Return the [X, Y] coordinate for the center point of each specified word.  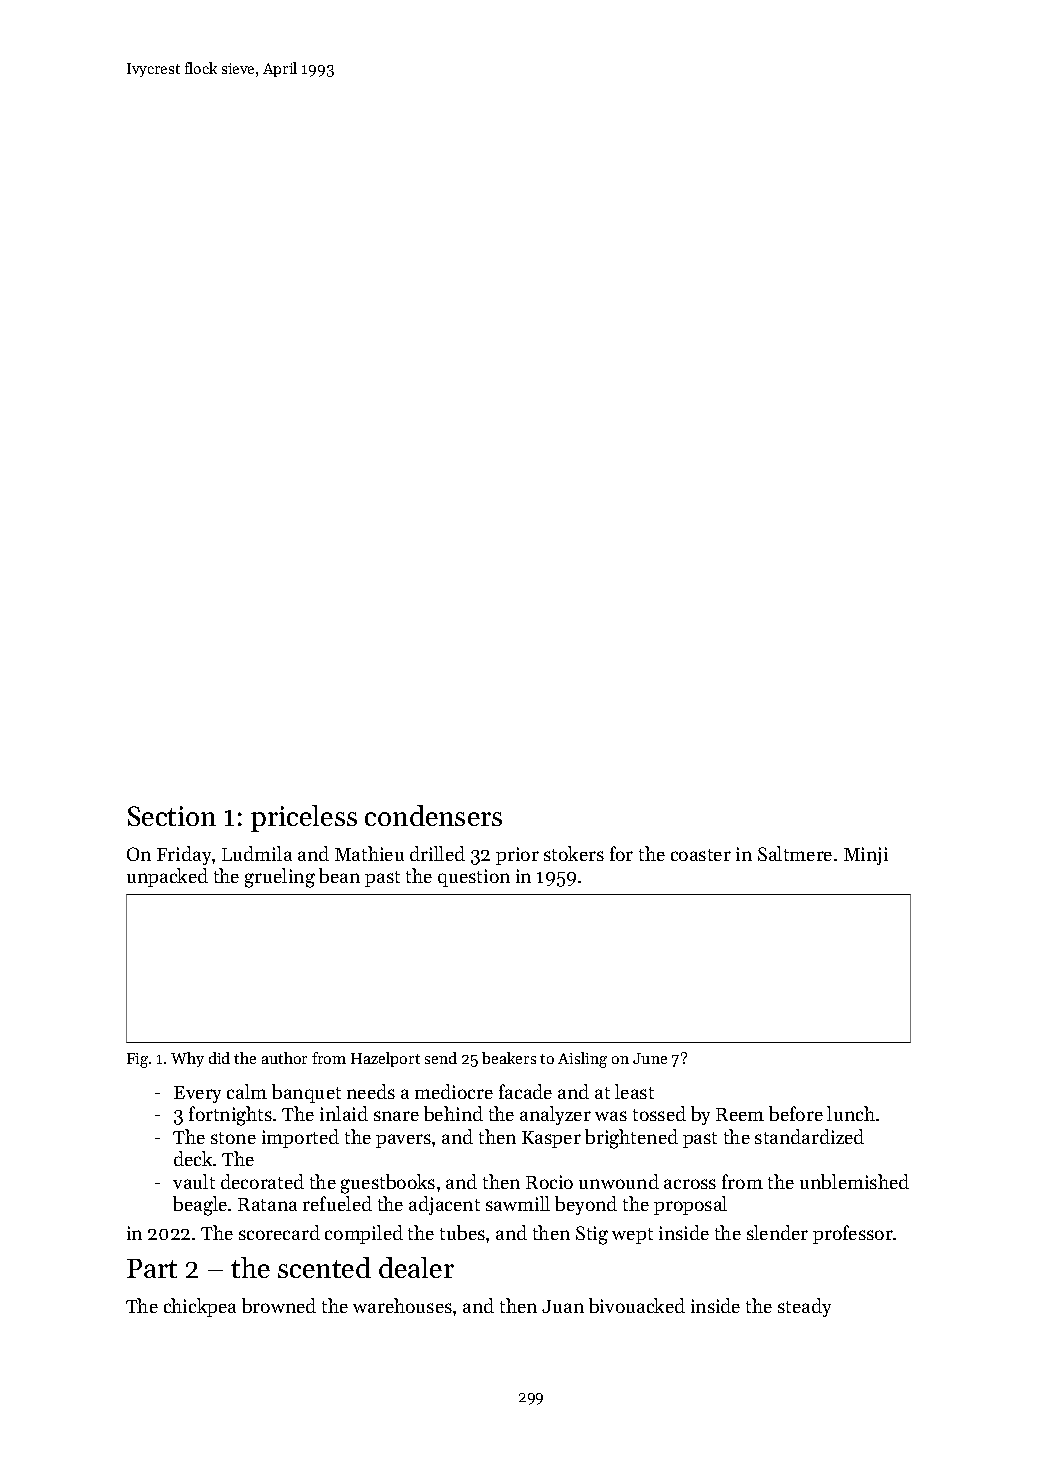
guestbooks [388, 1184]
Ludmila [257, 853]
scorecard [279, 1232]
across [690, 1184]
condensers [433, 815]
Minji [866, 856]
